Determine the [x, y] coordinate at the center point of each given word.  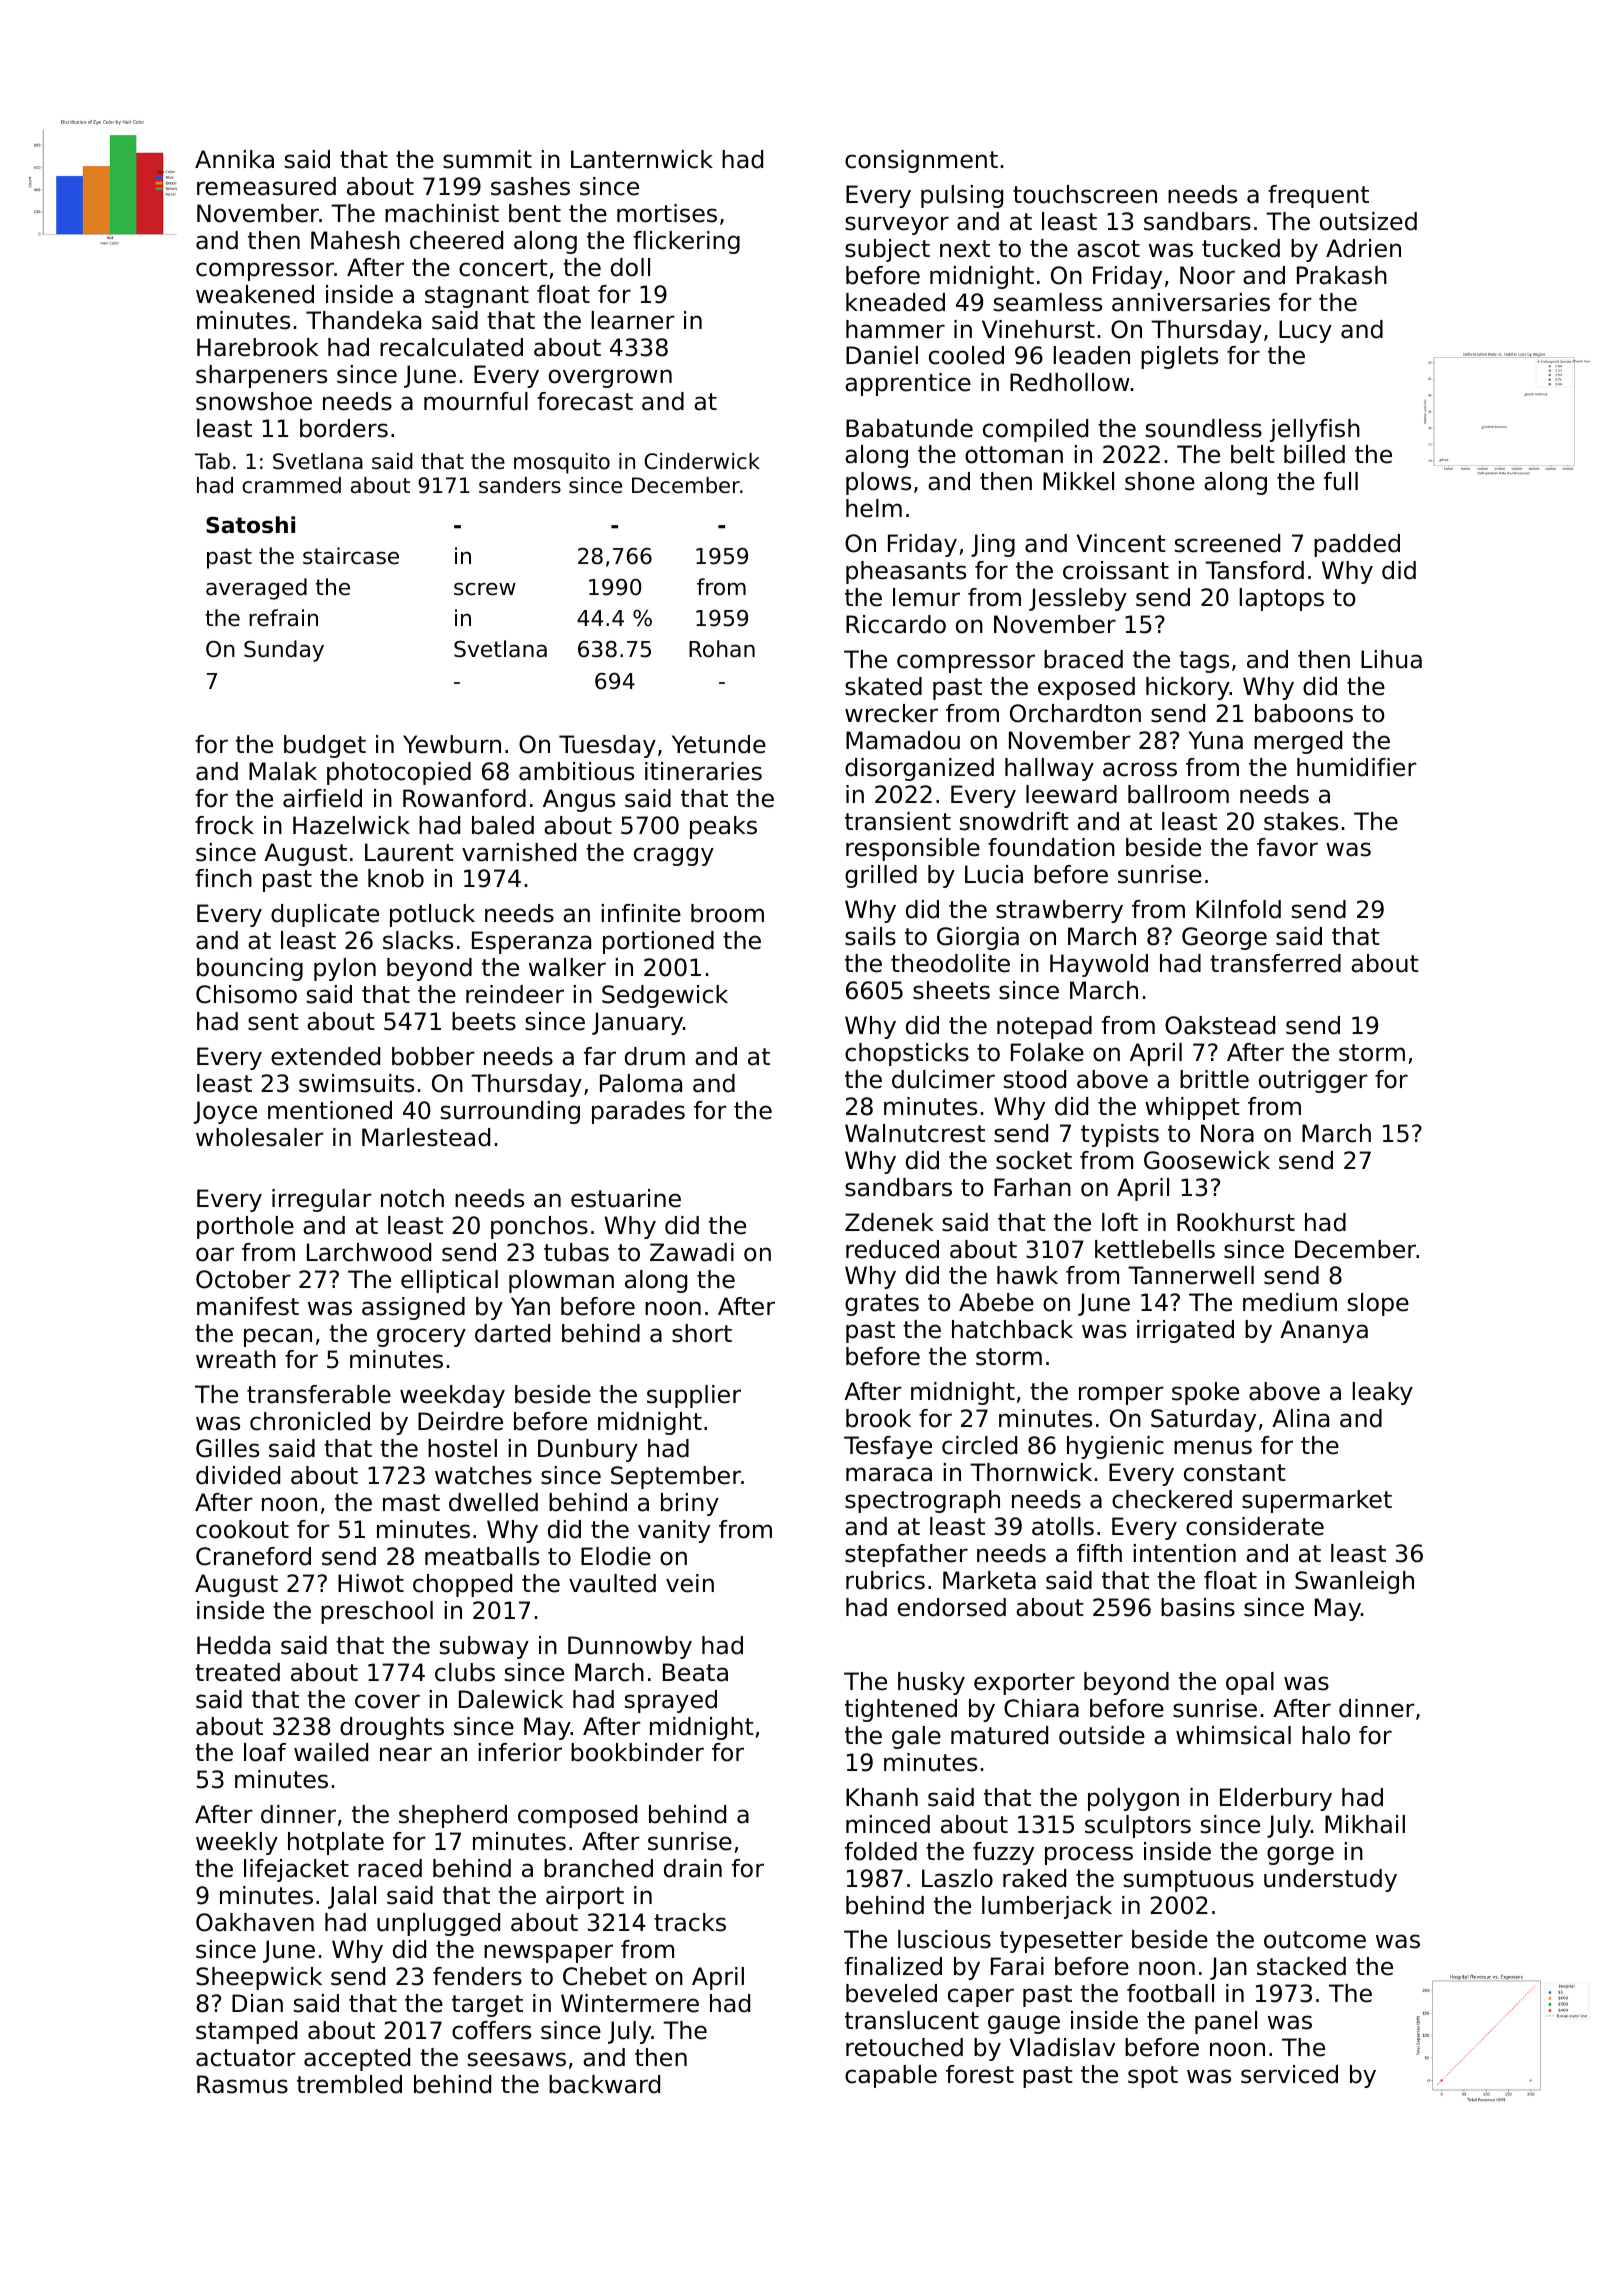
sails [870, 936]
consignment [921, 161]
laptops [1281, 599]
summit [487, 159]
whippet [1192, 1108]
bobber [433, 1056]
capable [891, 2076]
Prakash [1342, 275]
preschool [377, 1612]
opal [1250, 1683]
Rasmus [242, 2084]
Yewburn [452, 744]
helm [874, 508]
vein [690, 1583]
